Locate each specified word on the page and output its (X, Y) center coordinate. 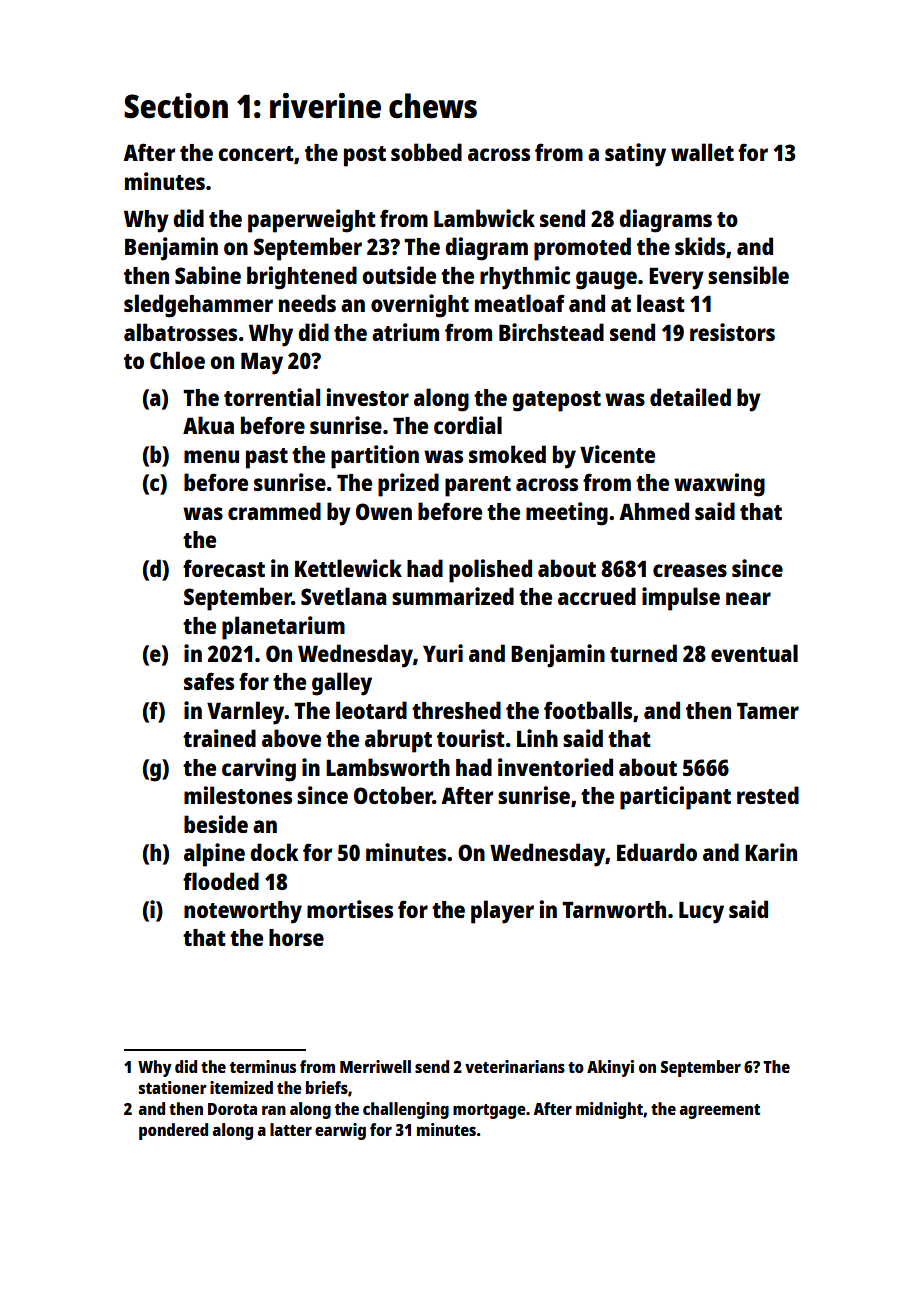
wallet (702, 152)
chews (433, 106)
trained (219, 738)
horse (296, 937)
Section (176, 106)
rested (768, 795)
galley (342, 684)
